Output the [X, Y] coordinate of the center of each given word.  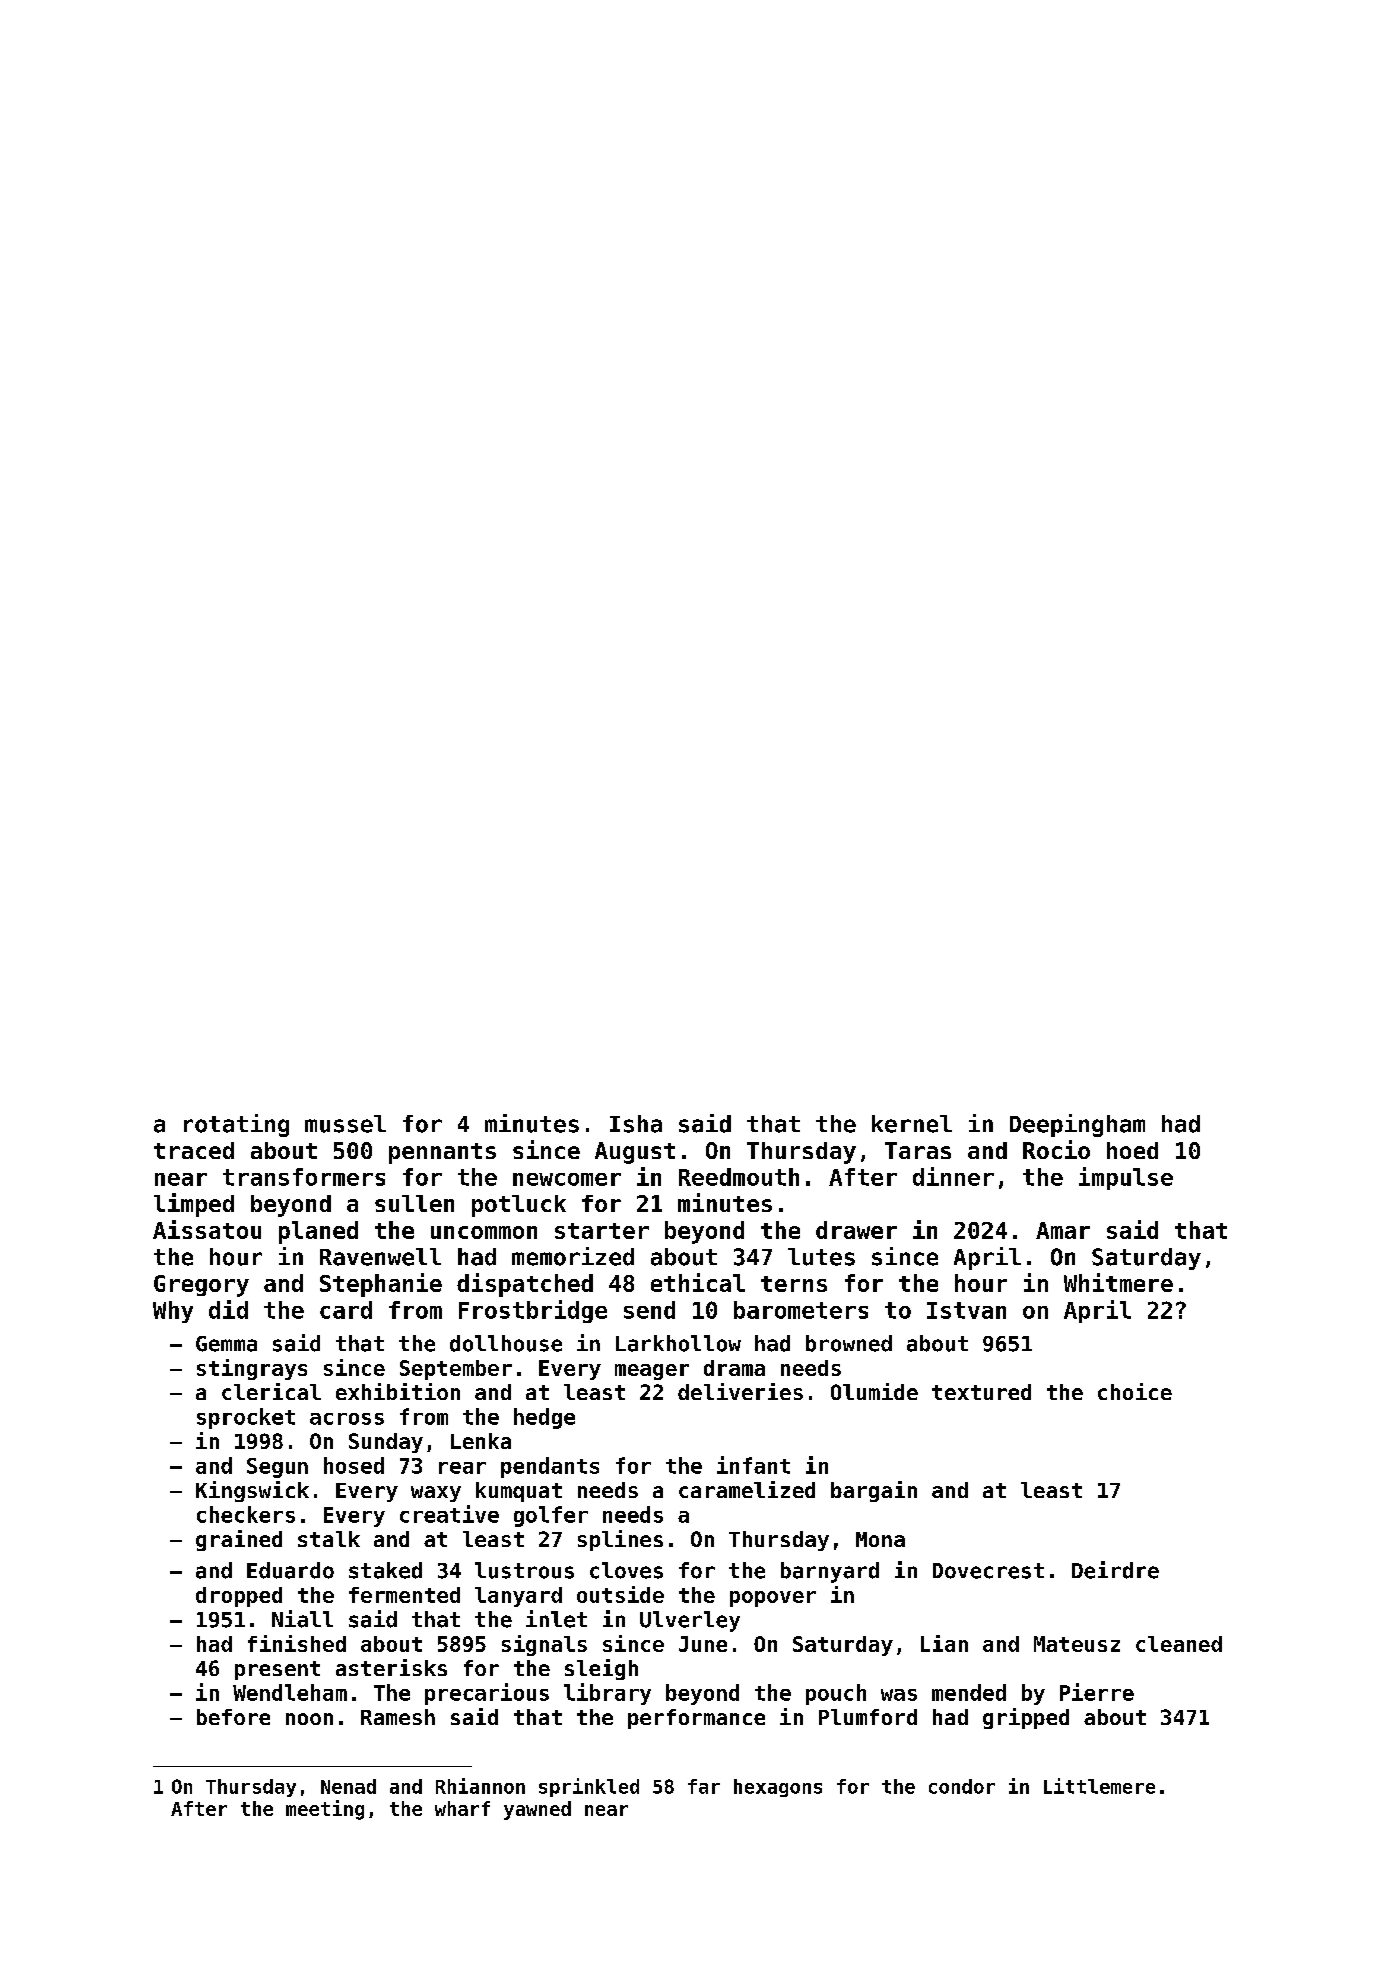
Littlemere [1099, 1786]
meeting [325, 1810]
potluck [519, 1206]
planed [318, 1232]
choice [1135, 1391]
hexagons [778, 1788]
